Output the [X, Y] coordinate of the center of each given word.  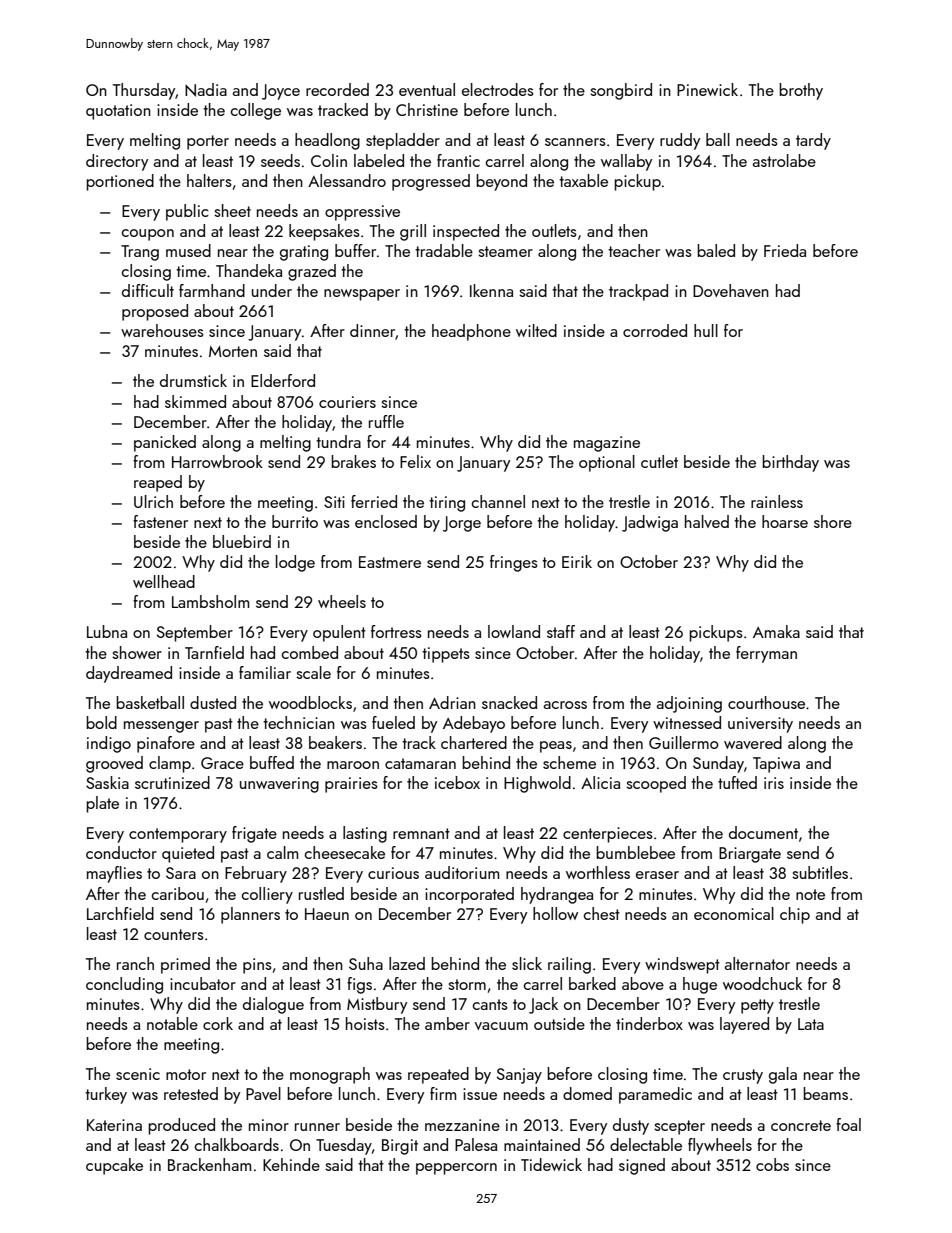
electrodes [498, 89]
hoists [365, 1023]
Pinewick [707, 89]
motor [186, 1074]
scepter [679, 1127]
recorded [337, 89]
